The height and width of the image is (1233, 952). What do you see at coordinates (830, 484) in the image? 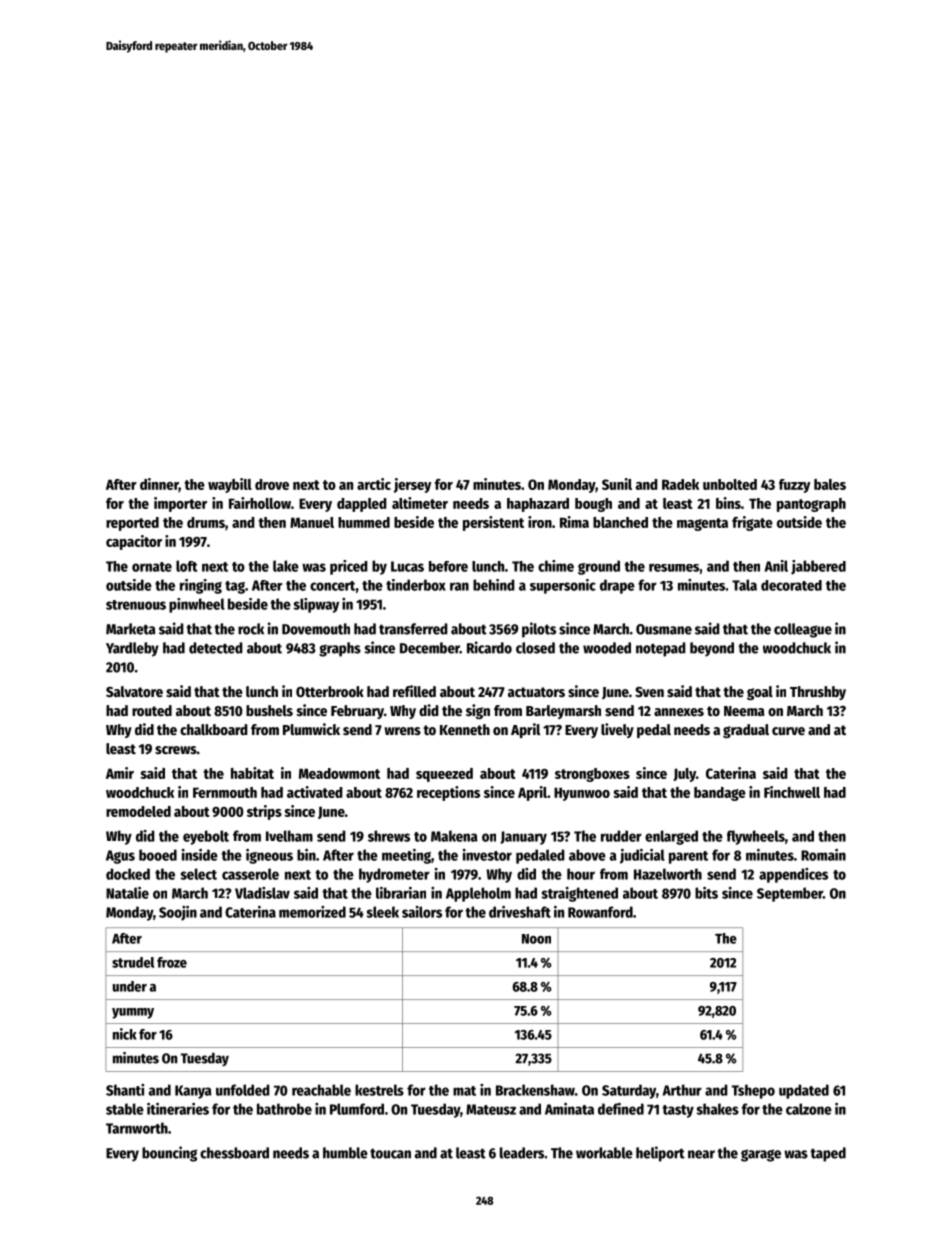
I see `bales` at bounding box center [830, 484].
